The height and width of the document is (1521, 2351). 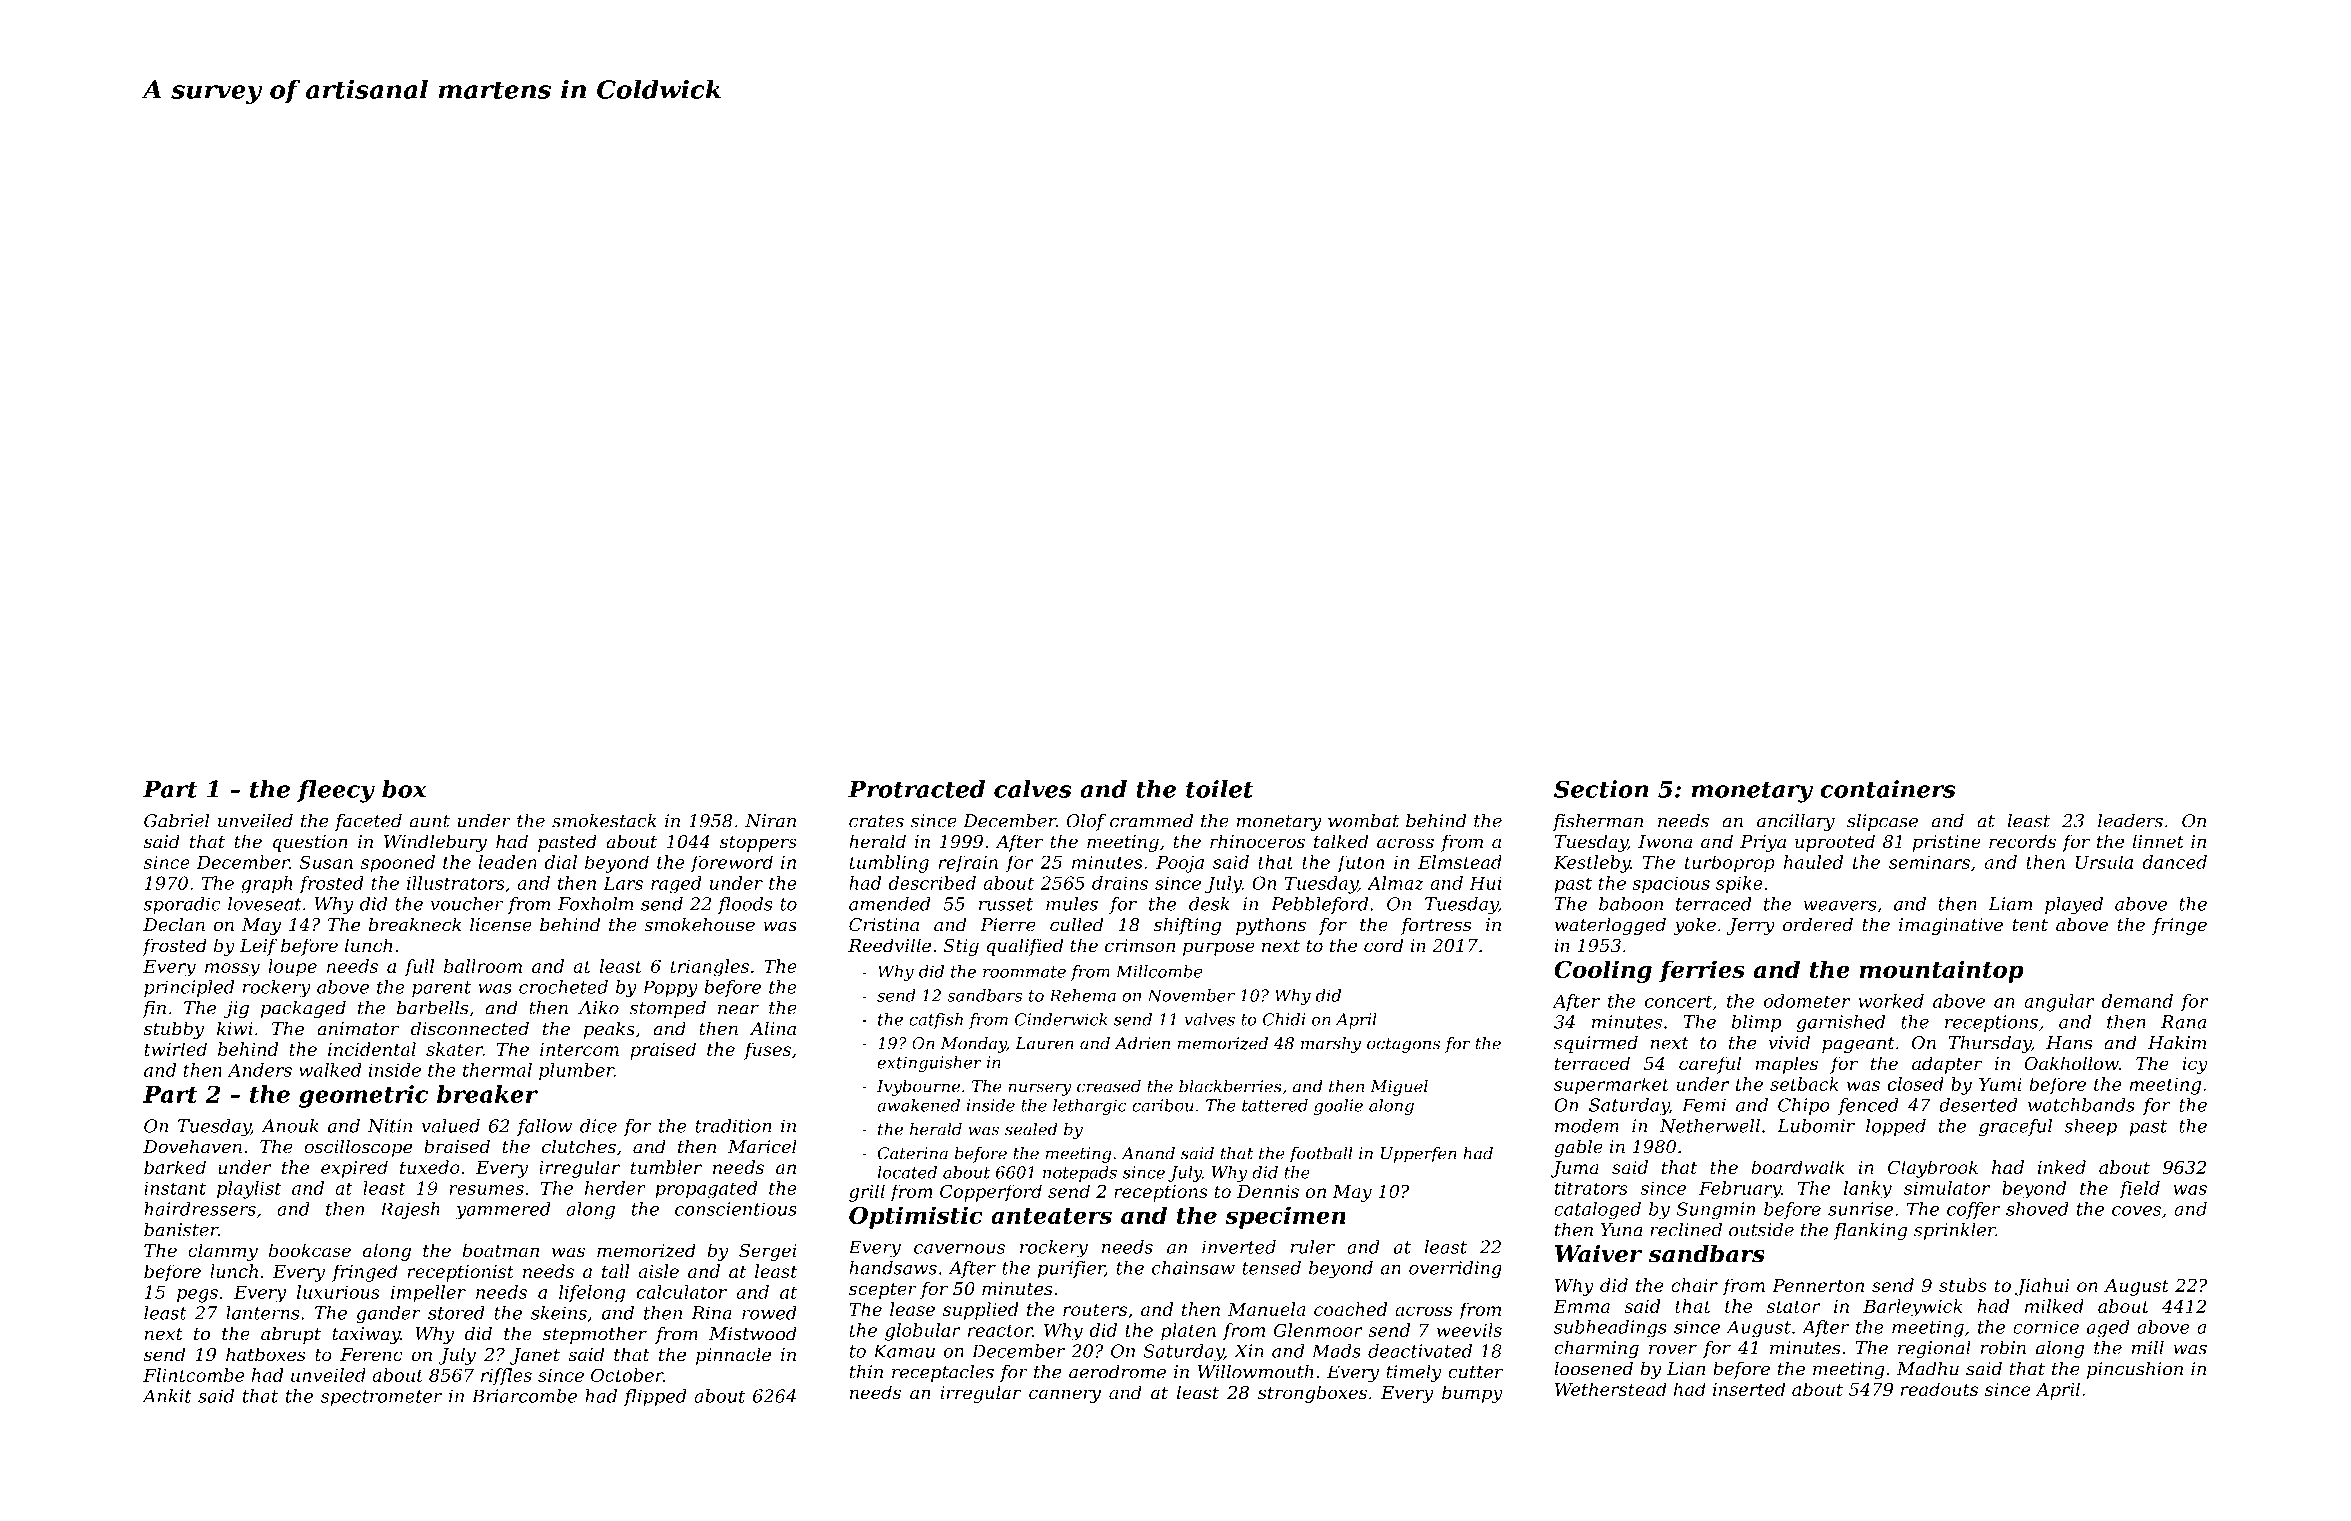 I want to click on Ankit, so click(x=166, y=1396).
